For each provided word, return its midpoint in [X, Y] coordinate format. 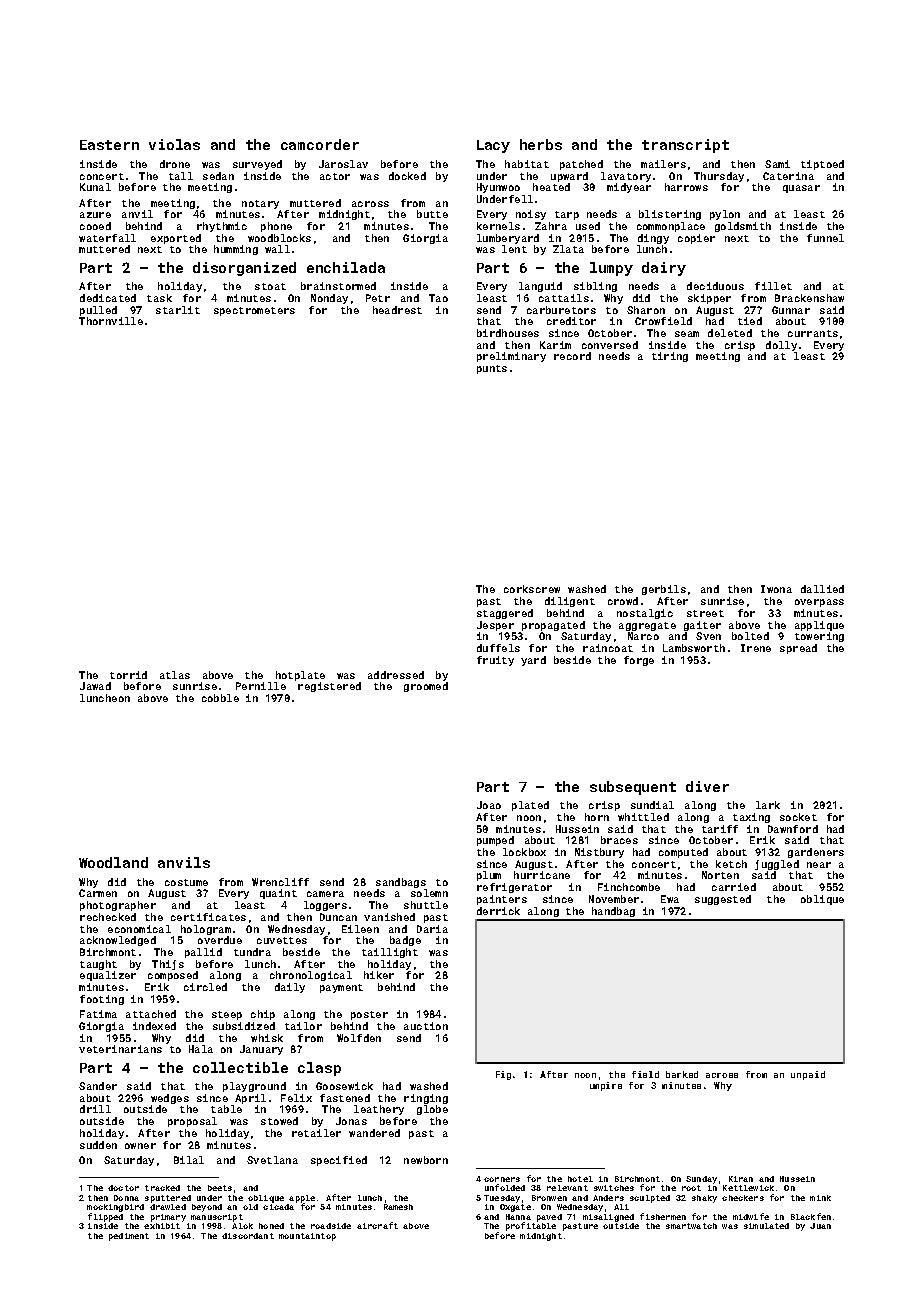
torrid [128, 675]
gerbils [664, 590]
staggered [505, 614]
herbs [541, 144]
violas [174, 144]
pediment [129, 1237]
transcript [685, 146]
